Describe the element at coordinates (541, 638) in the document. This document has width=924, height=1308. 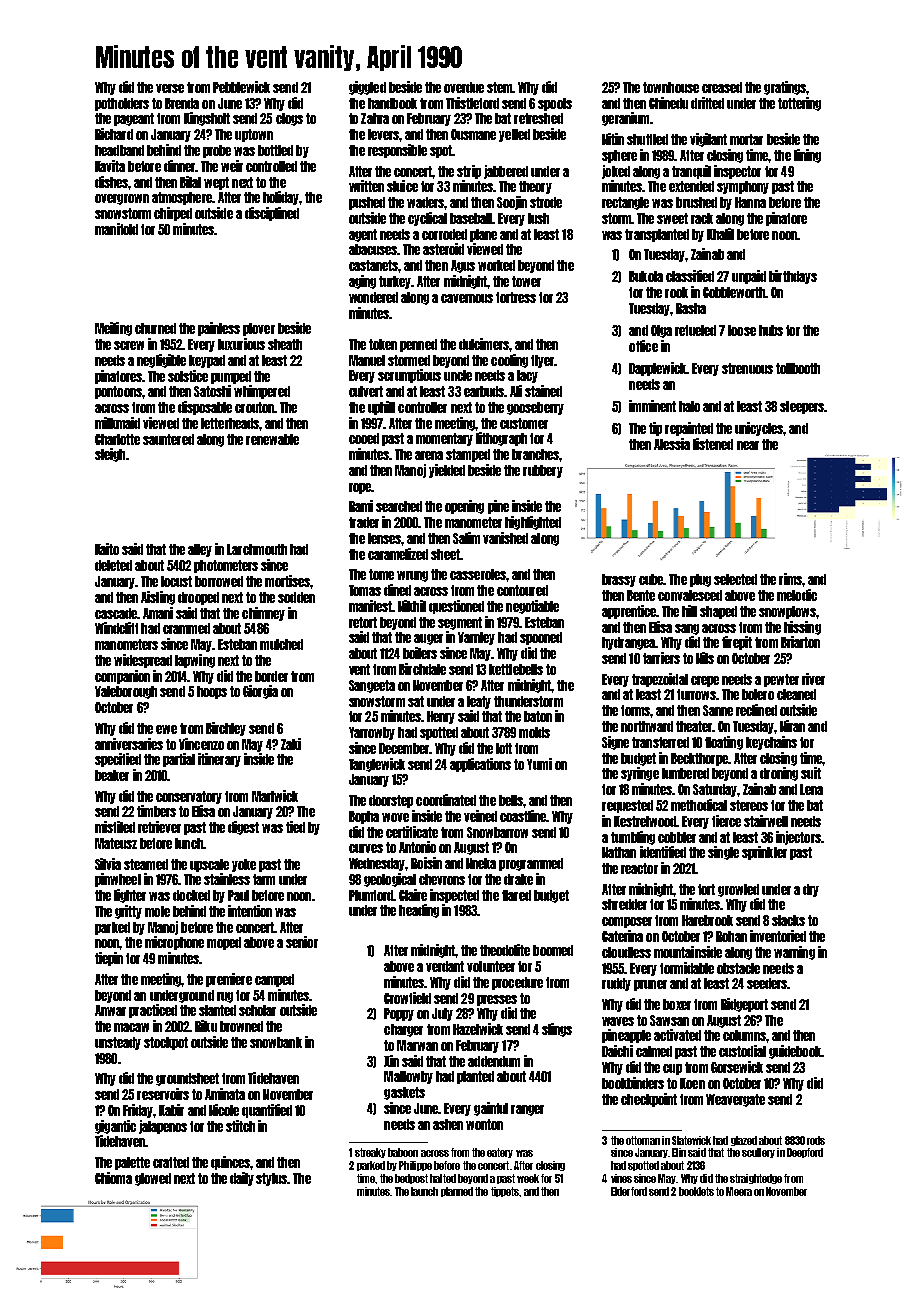
I see `spooned` at that location.
